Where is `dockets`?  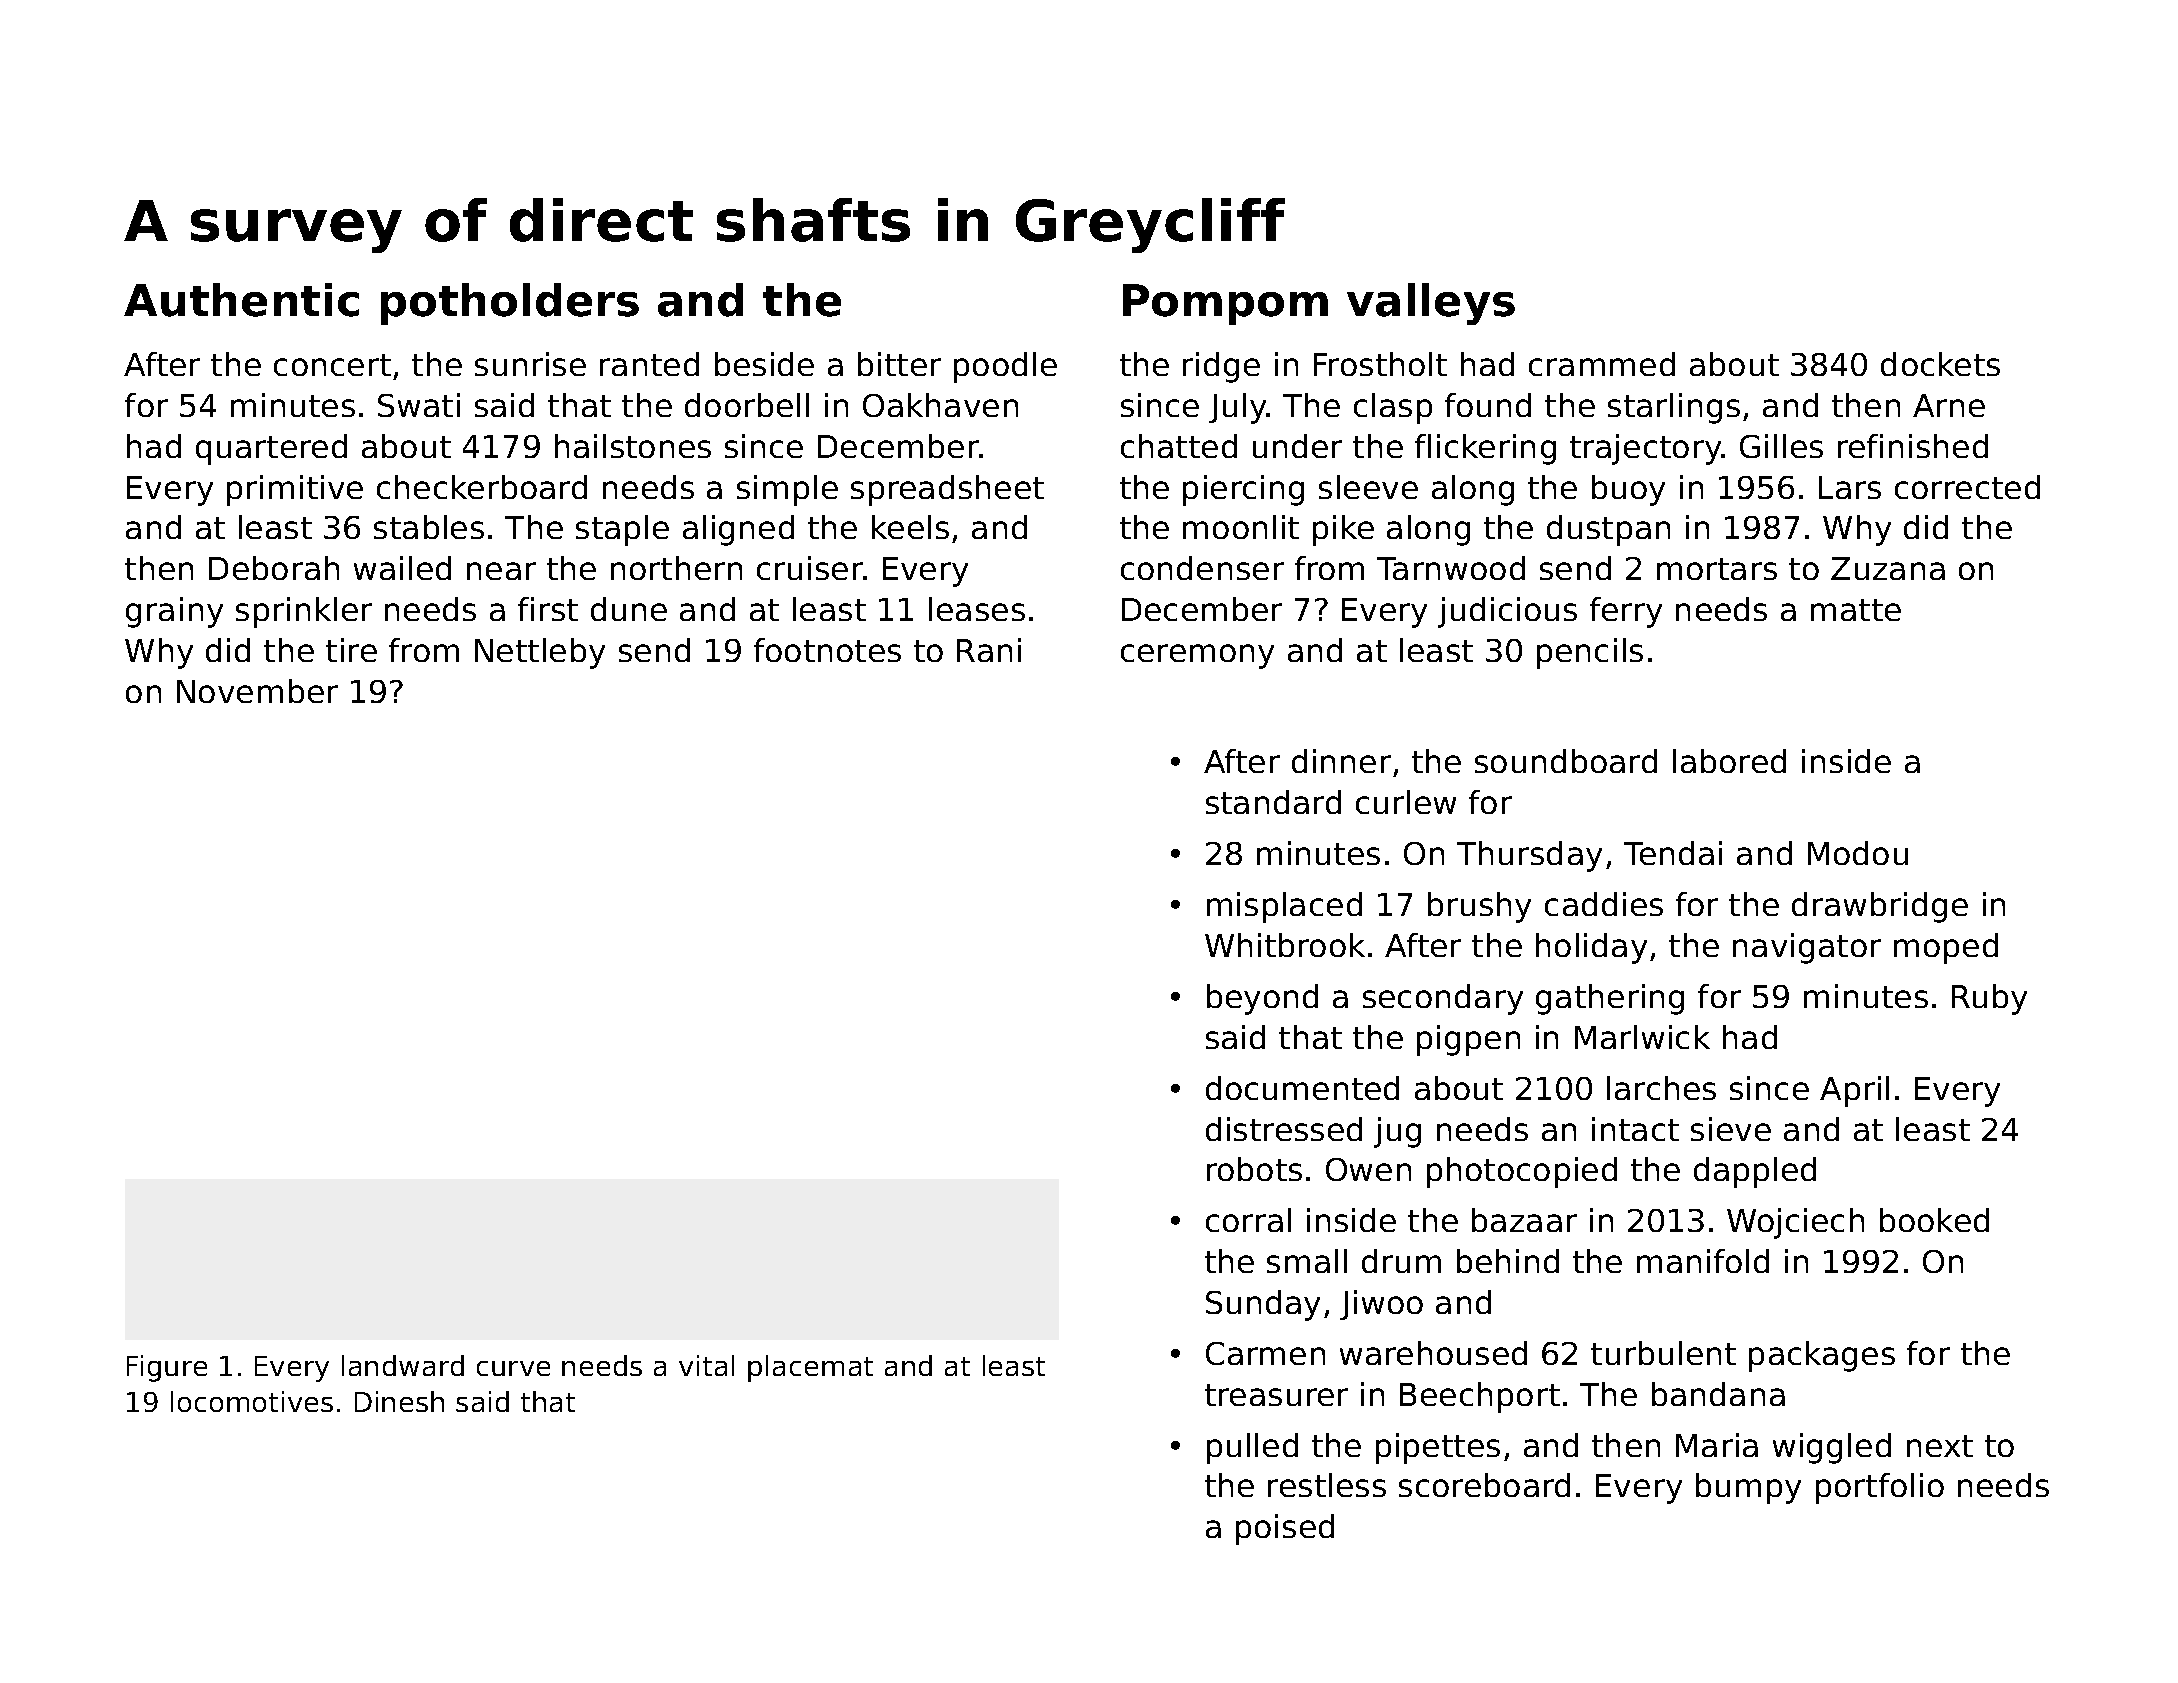
dockets is located at coordinates (1940, 364).
